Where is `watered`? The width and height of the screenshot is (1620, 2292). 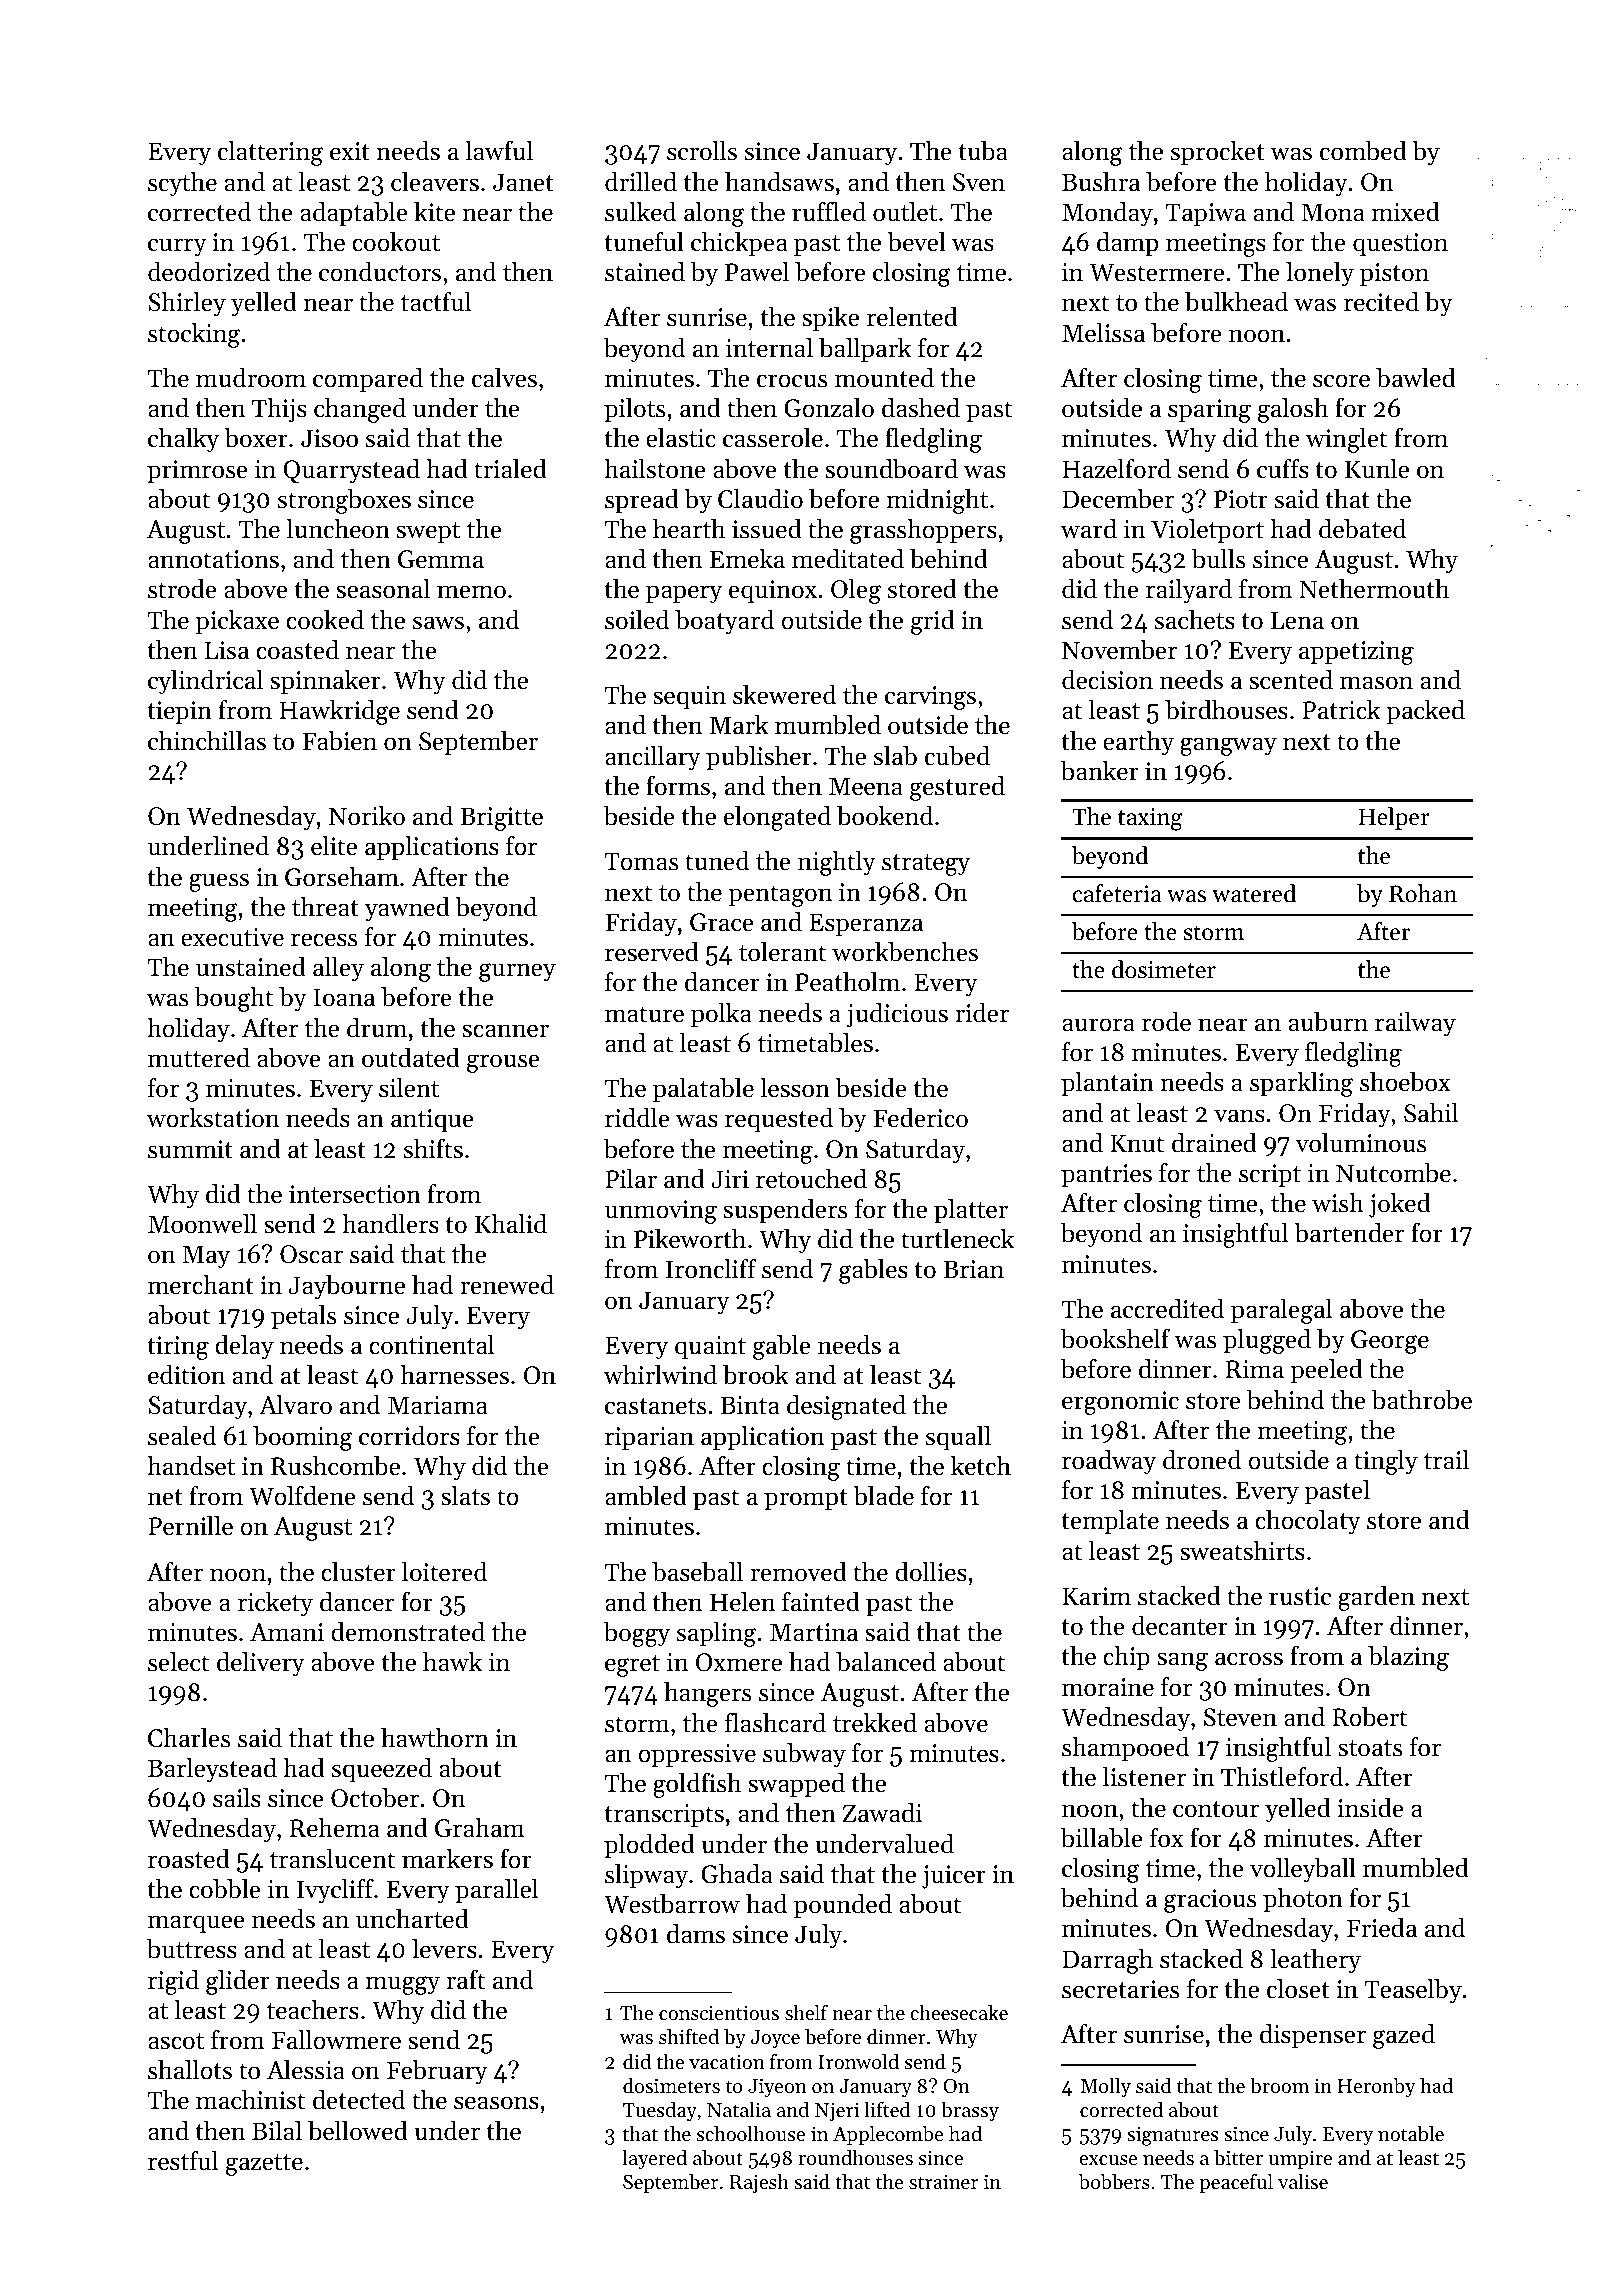
watered is located at coordinates (1254, 893).
